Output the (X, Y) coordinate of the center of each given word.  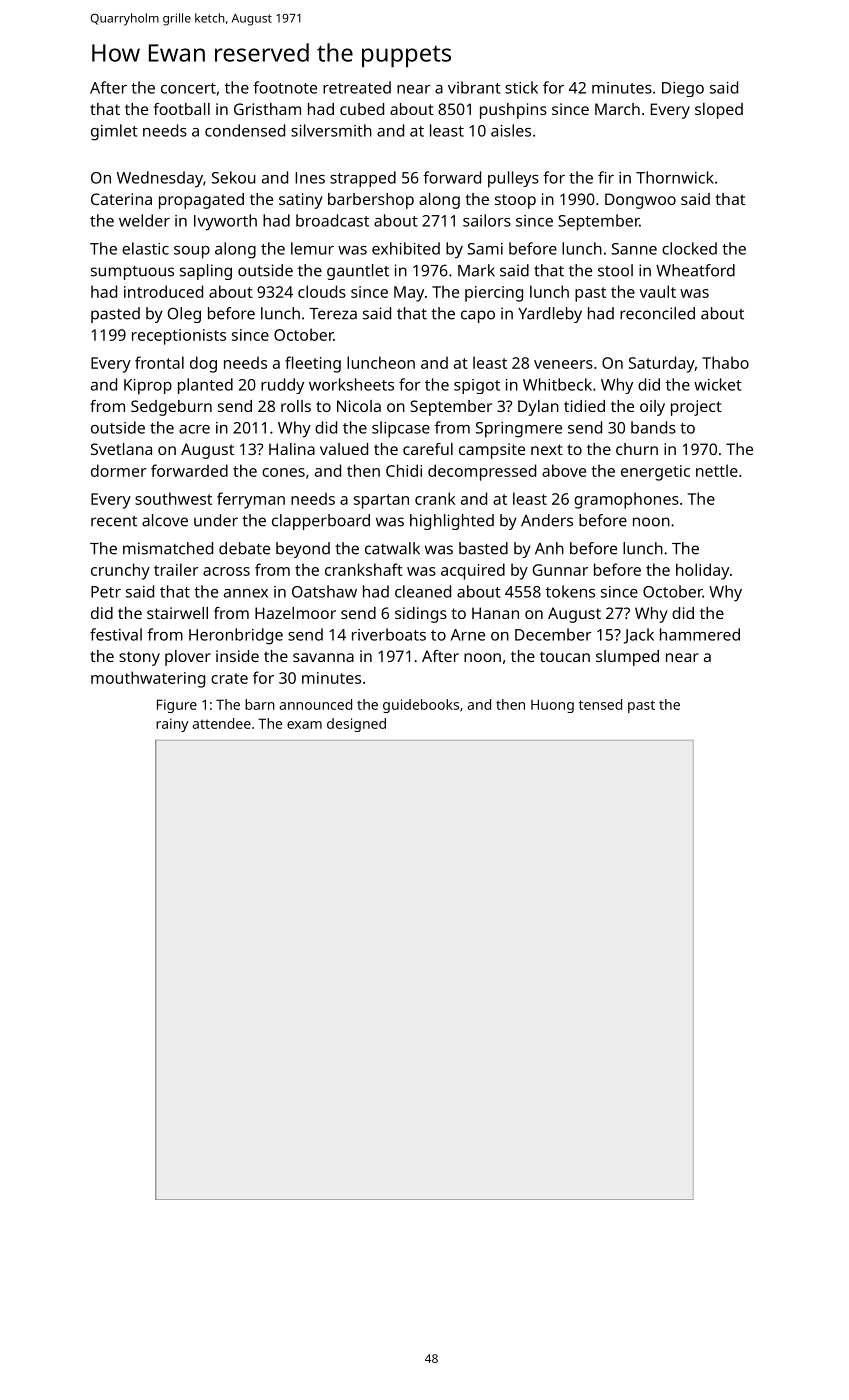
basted (483, 548)
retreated (357, 87)
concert (188, 88)
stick (521, 87)
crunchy (120, 571)
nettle (717, 470)
